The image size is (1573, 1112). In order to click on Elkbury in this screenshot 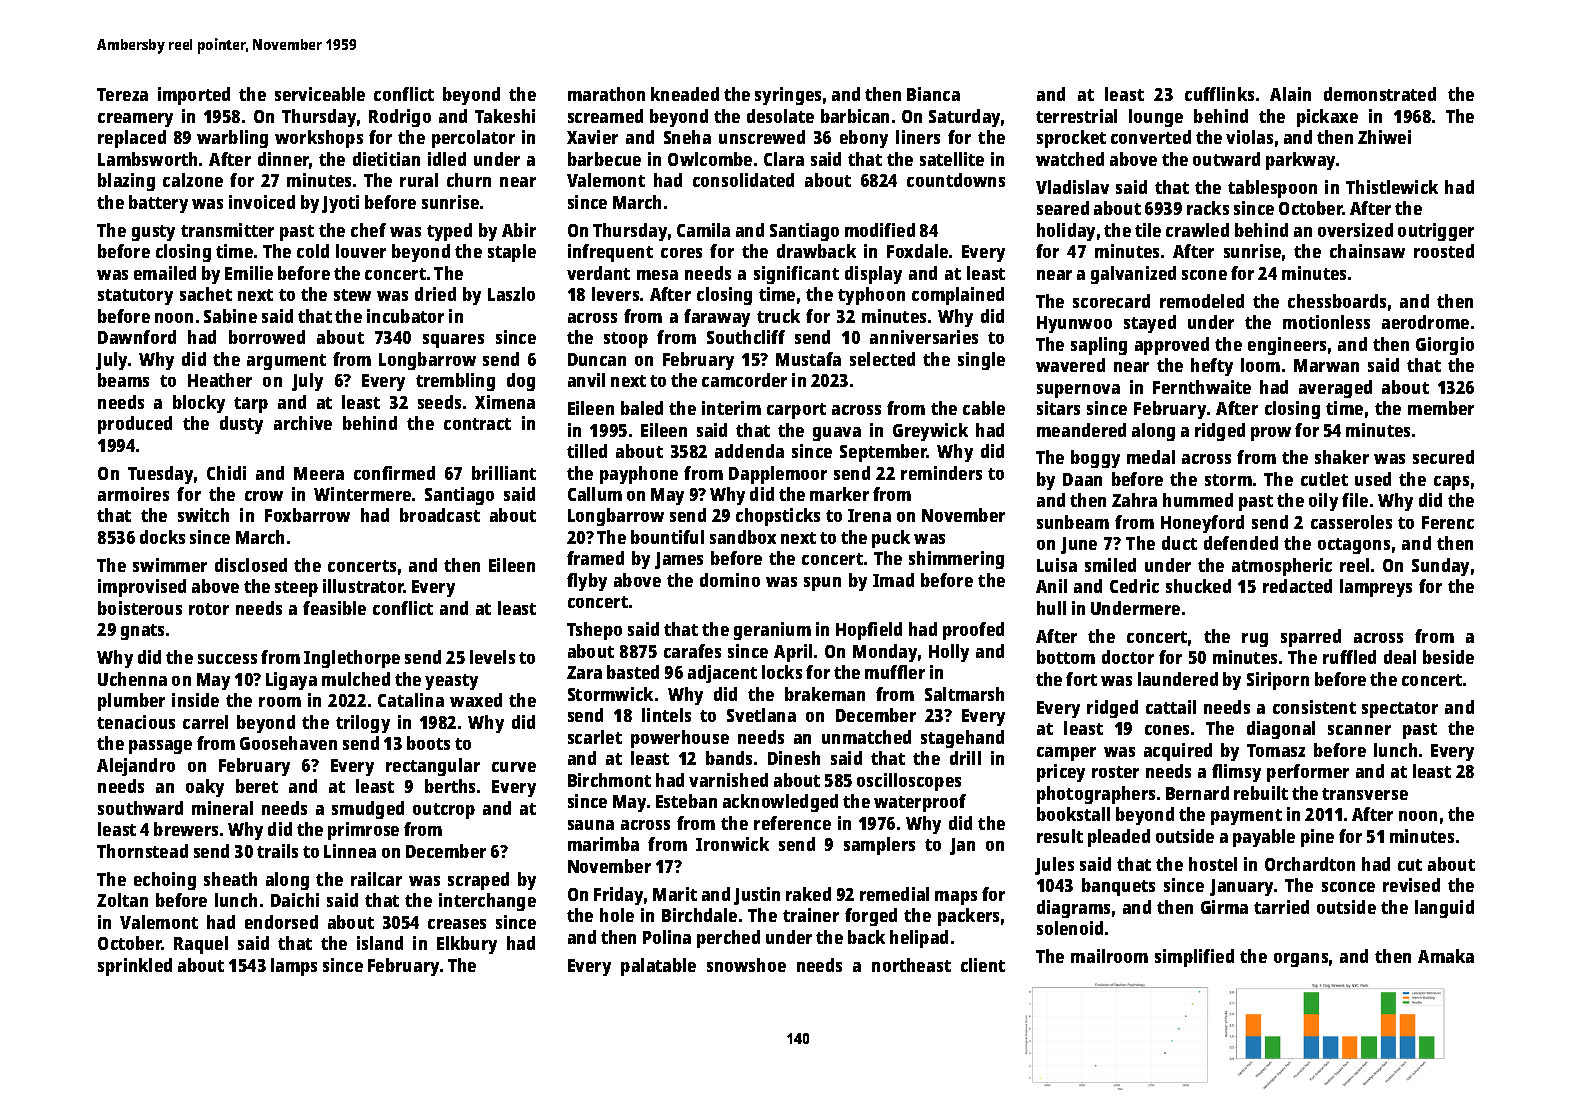, I will do `click(467, 945)`.
